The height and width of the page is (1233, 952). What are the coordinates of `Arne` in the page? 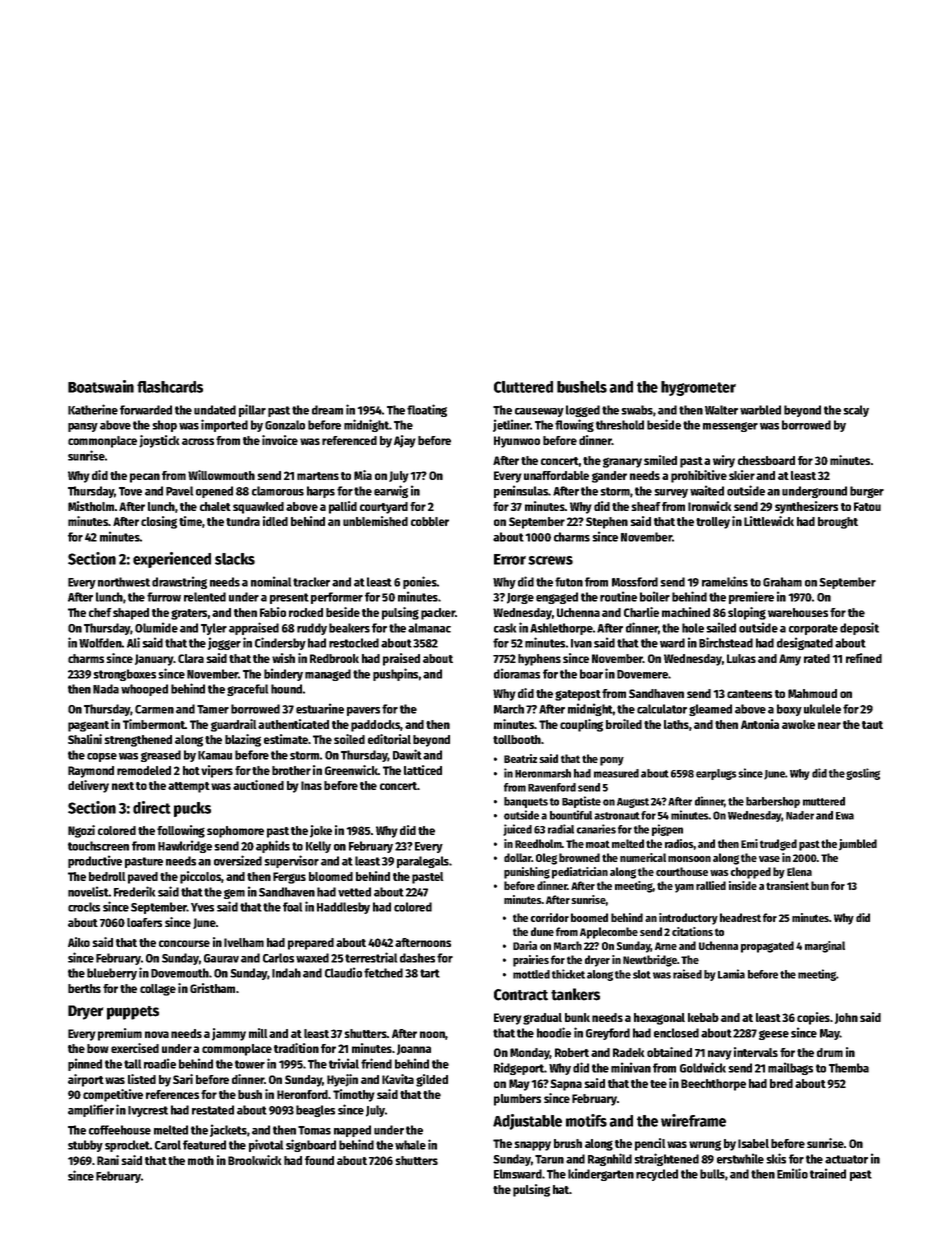 It's located at (666, 946).
